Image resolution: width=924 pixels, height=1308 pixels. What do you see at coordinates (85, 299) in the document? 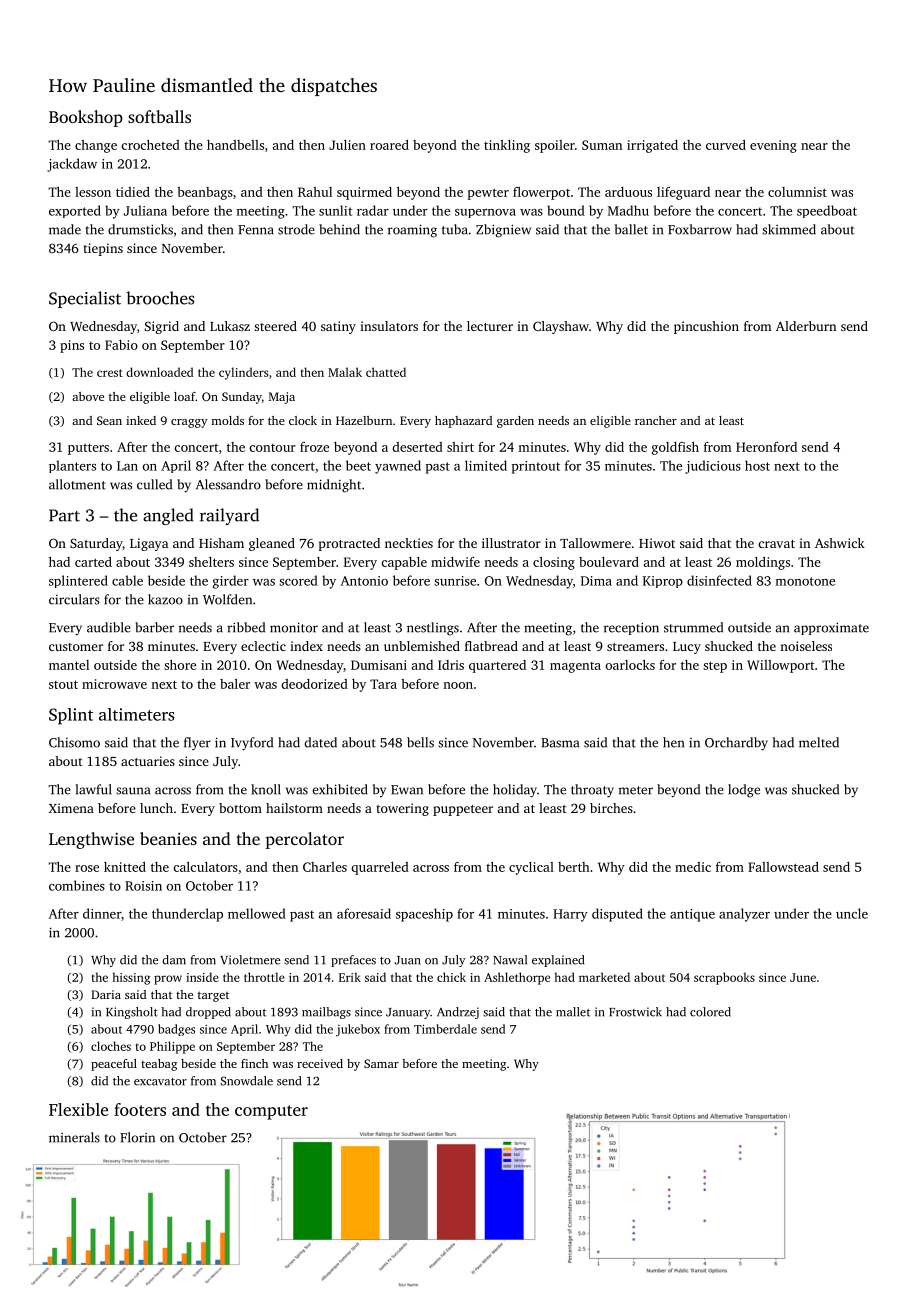
I see `Specialist` at bounding box center [85, 299].
